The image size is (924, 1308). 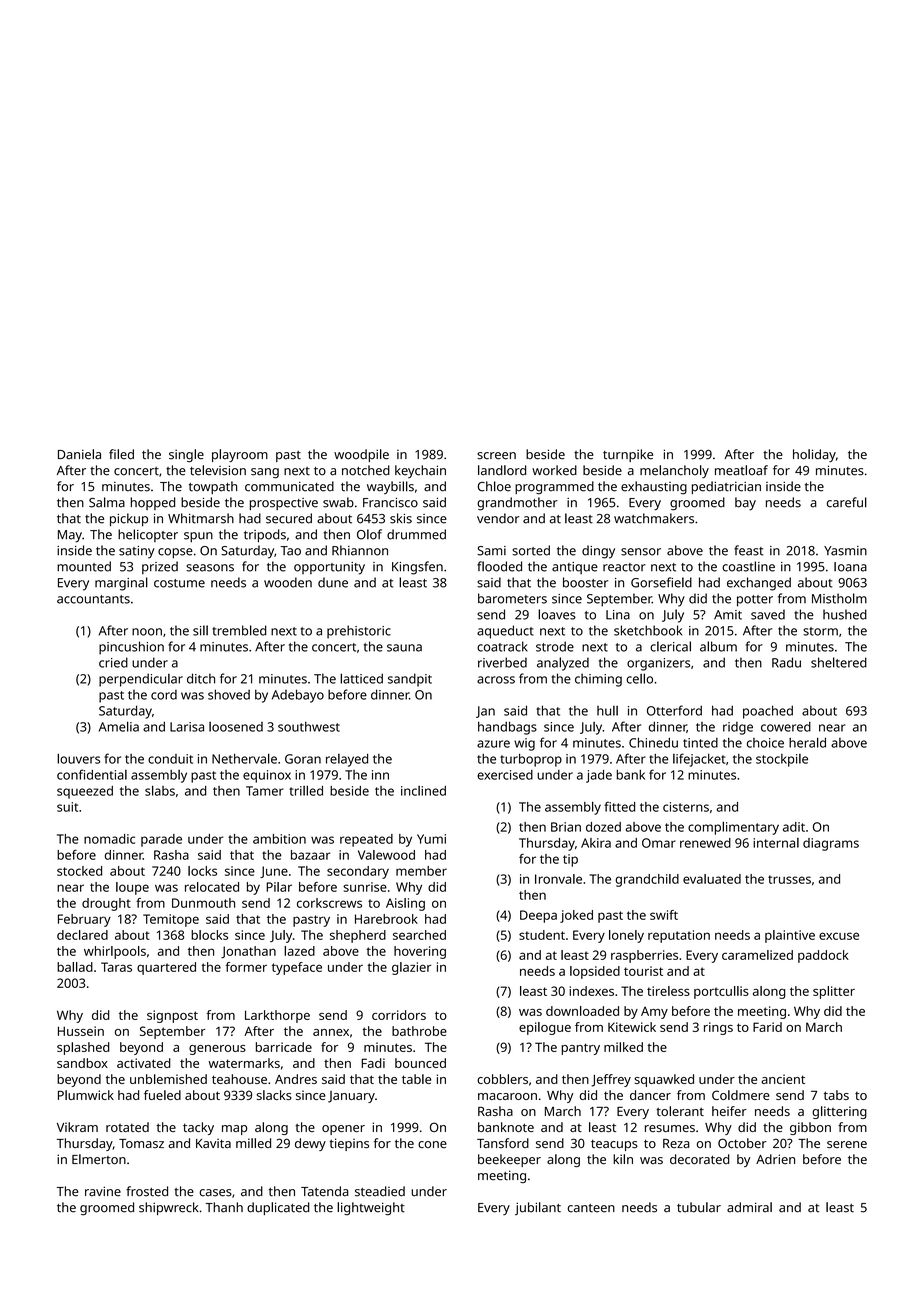 I want to click on pediatrician, so click(x=726, y=487).
